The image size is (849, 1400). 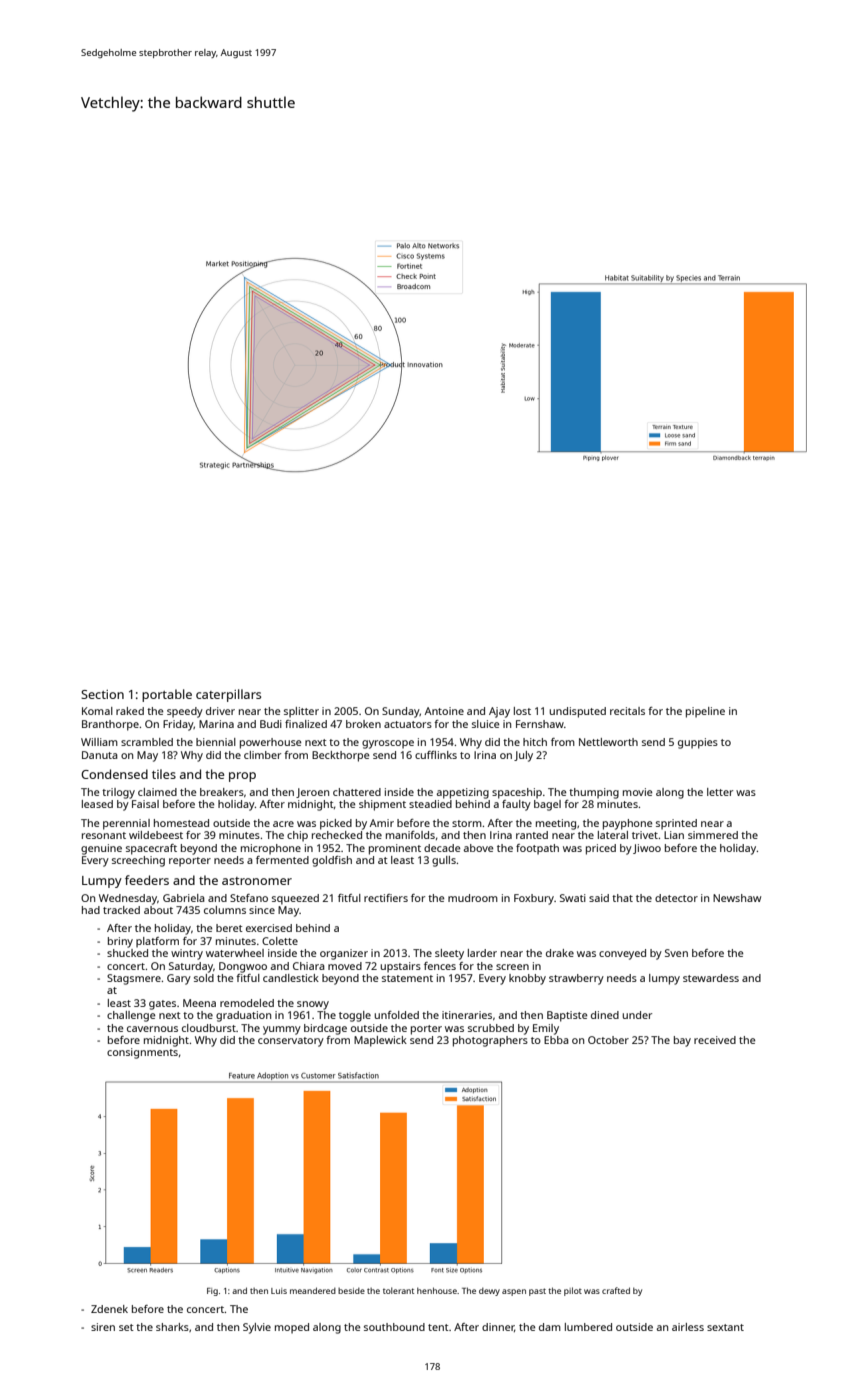 What do you see at coordinates (157, 792) in the document?
I see `claimed` at bounding box center [157, 792].
